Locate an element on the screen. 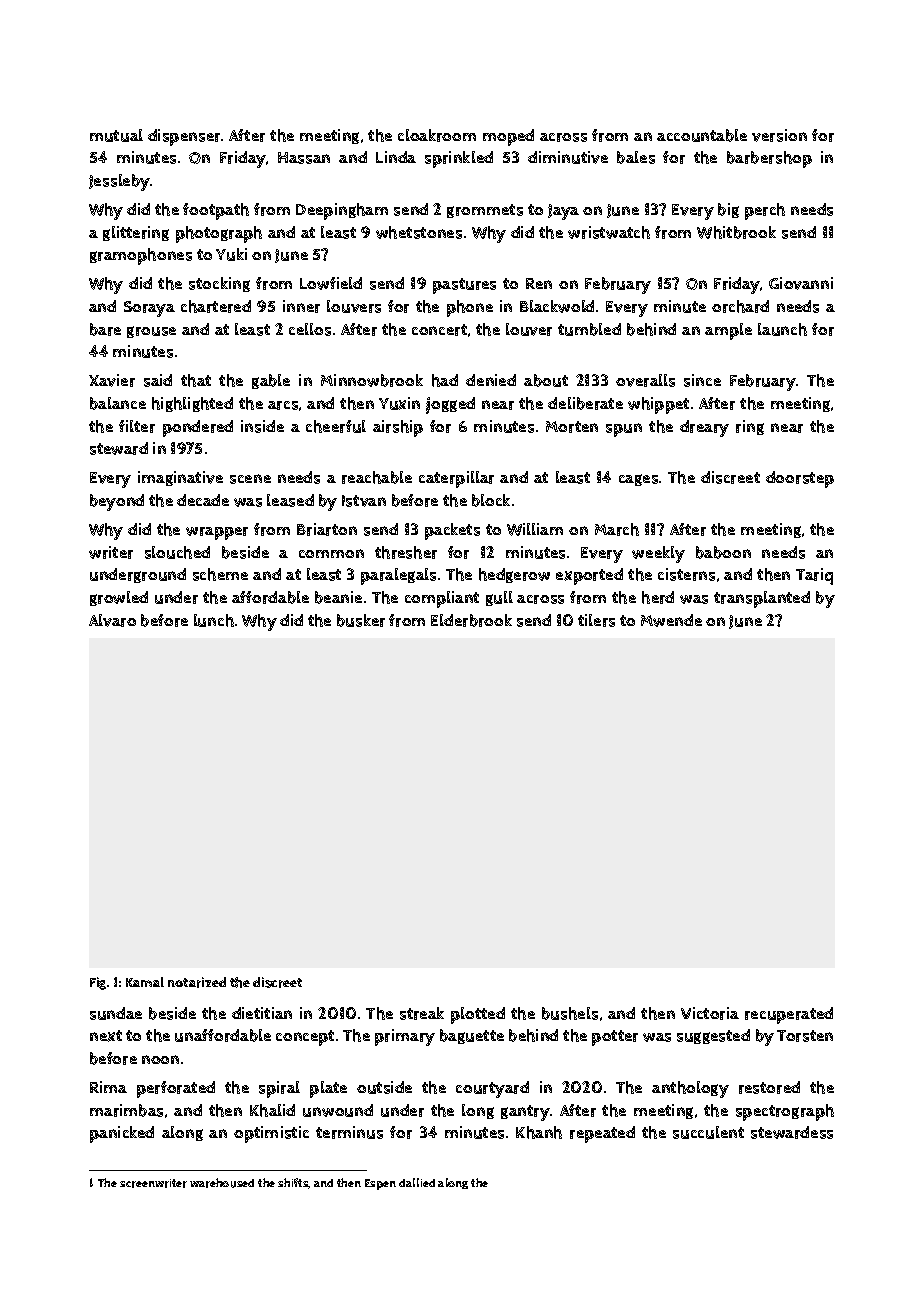 This screenshot has height=1308, width=924. Victoria is located at coordinates (710, 1013).
